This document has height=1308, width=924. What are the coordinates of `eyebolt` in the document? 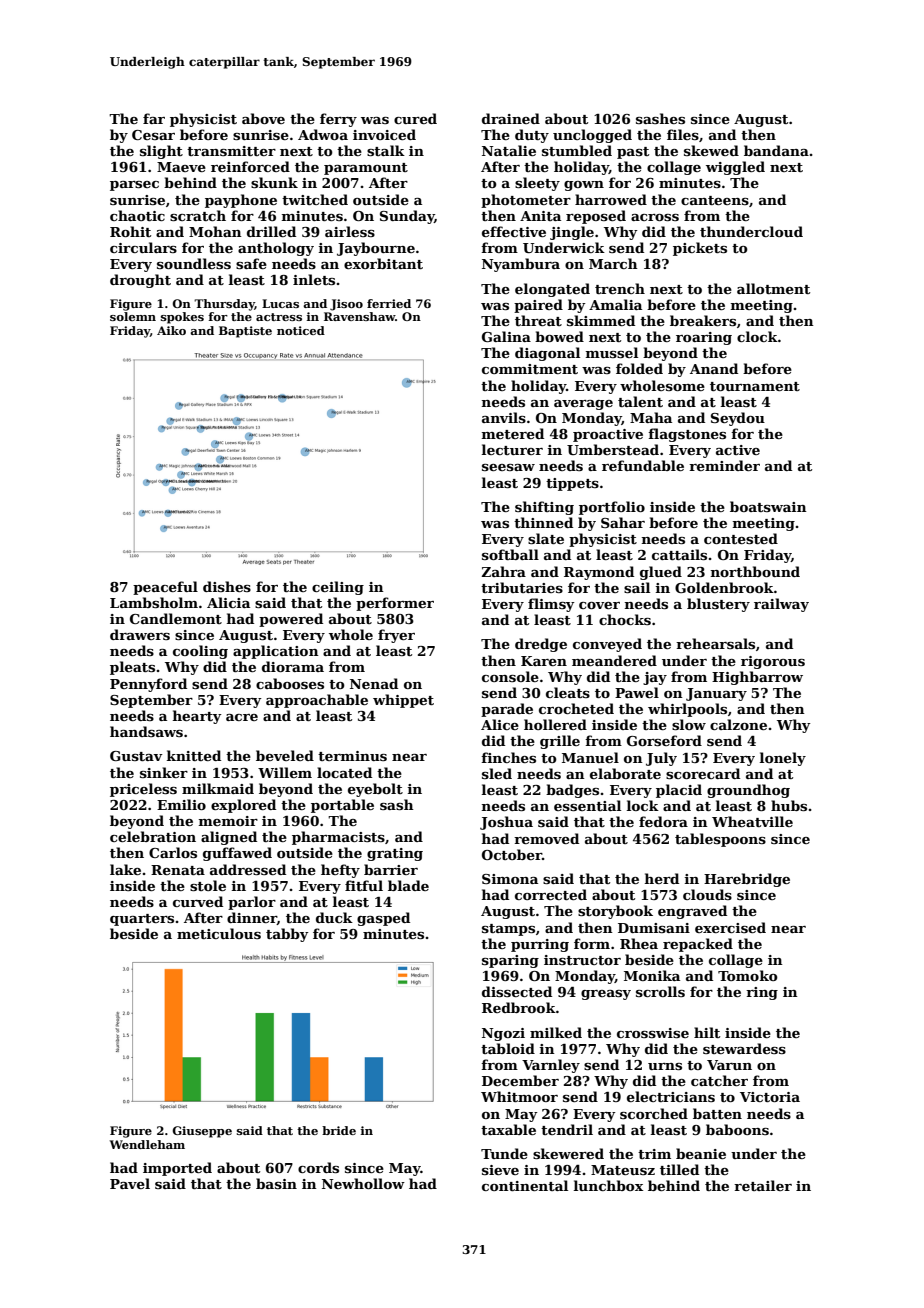 It's located at (375, 790).
